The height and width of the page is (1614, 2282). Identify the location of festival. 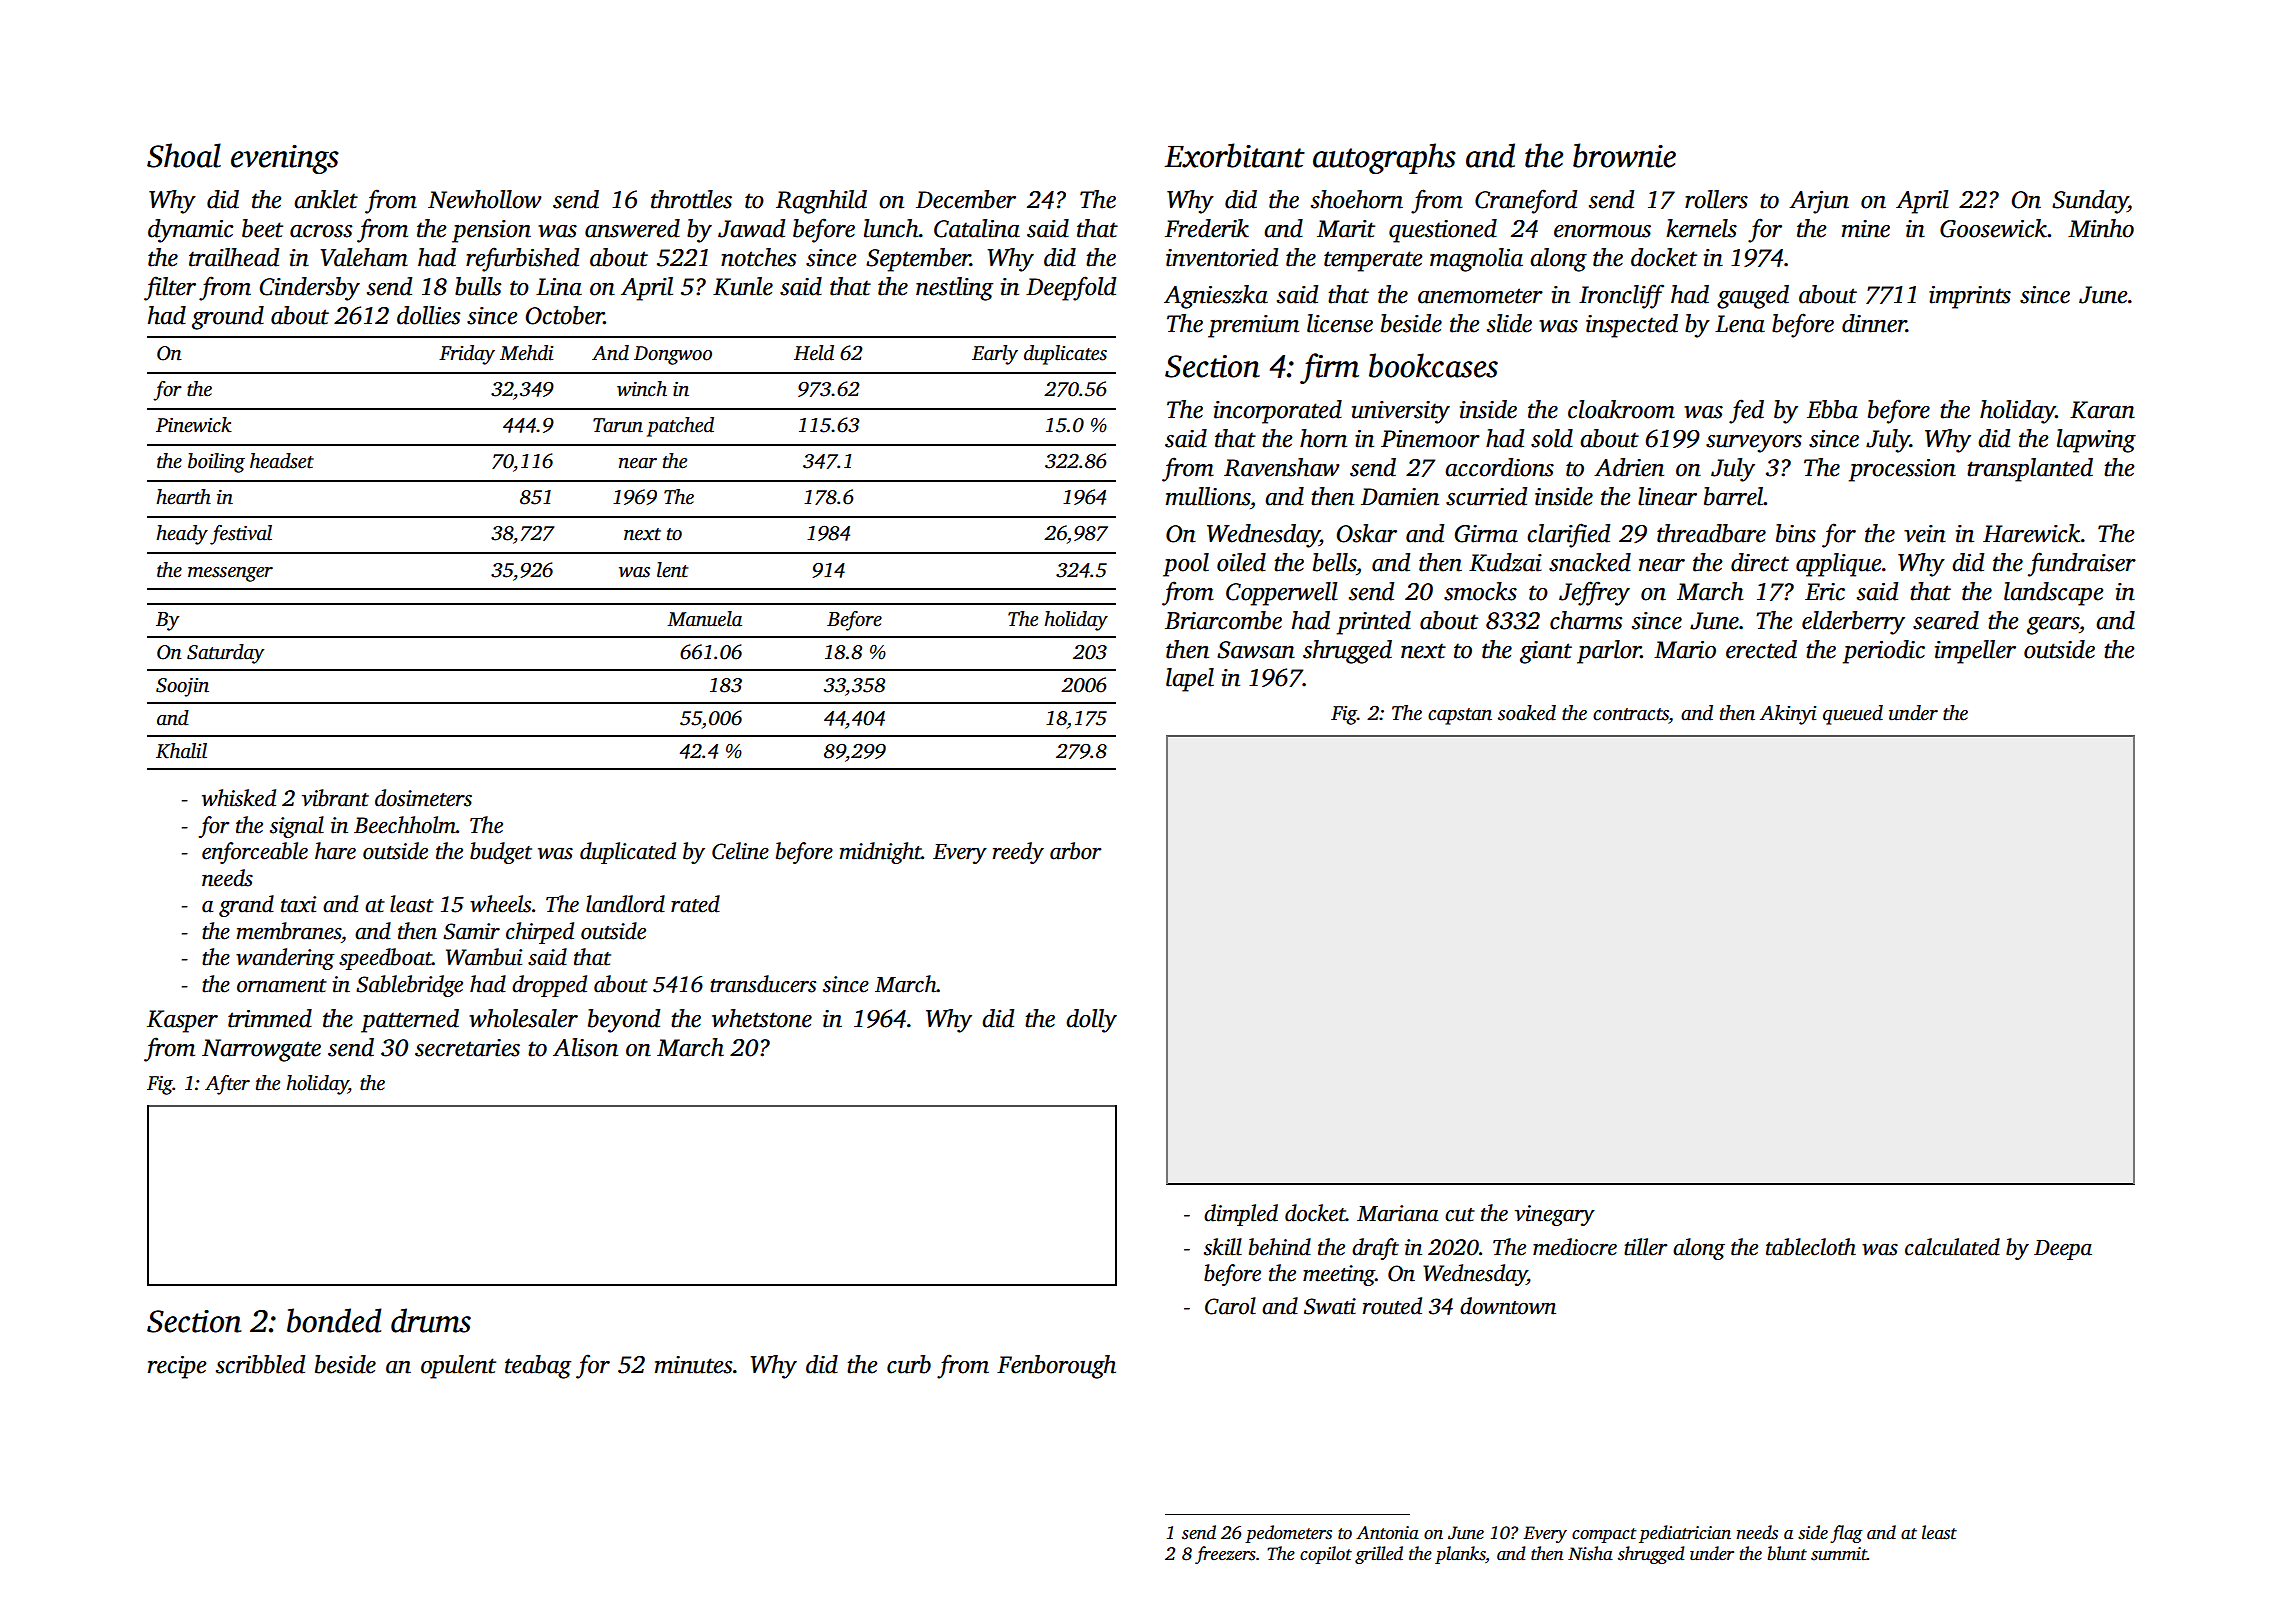
(241, 535).
